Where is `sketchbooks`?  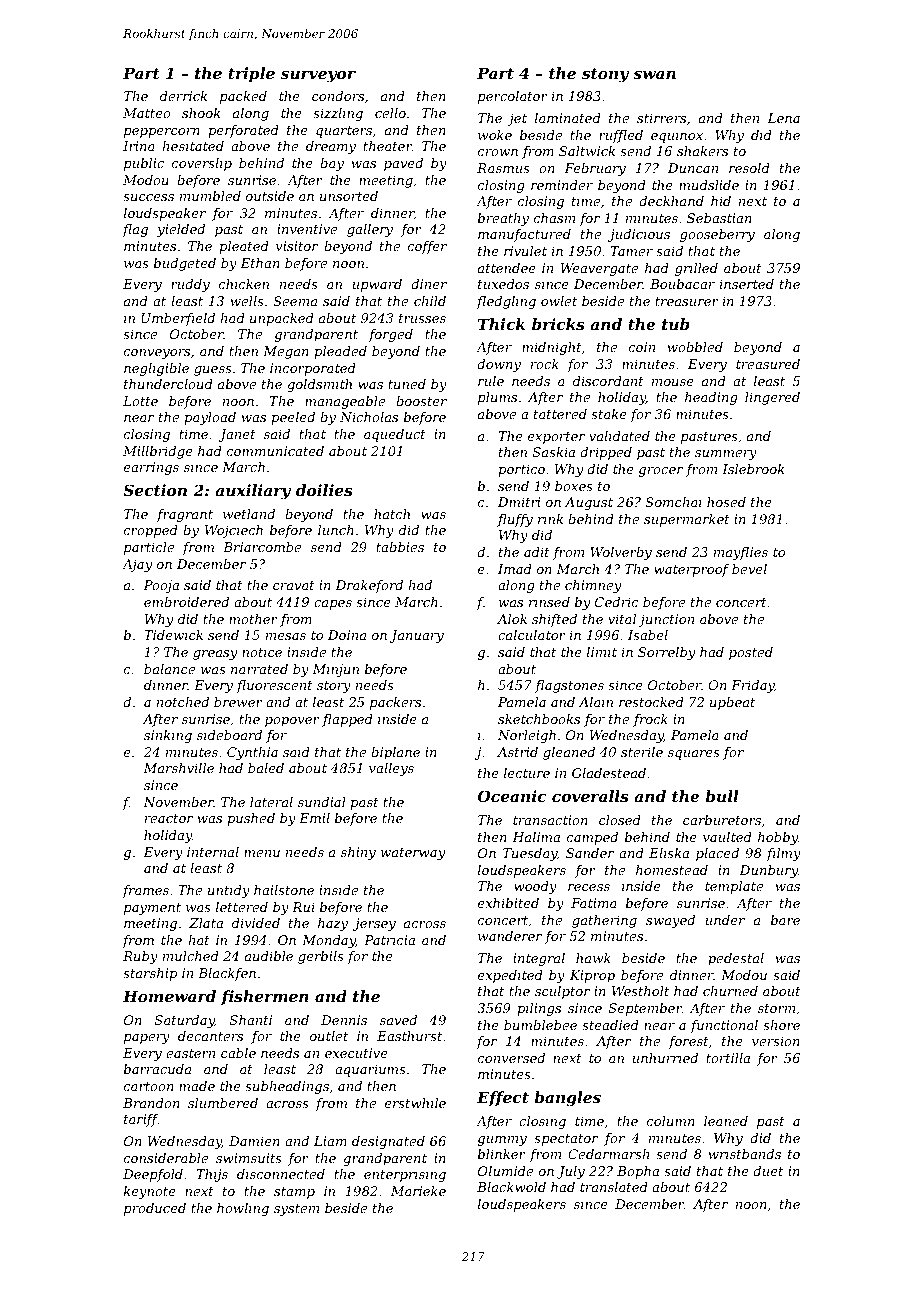
sketchbooks is located at coordinates (539, 719).
